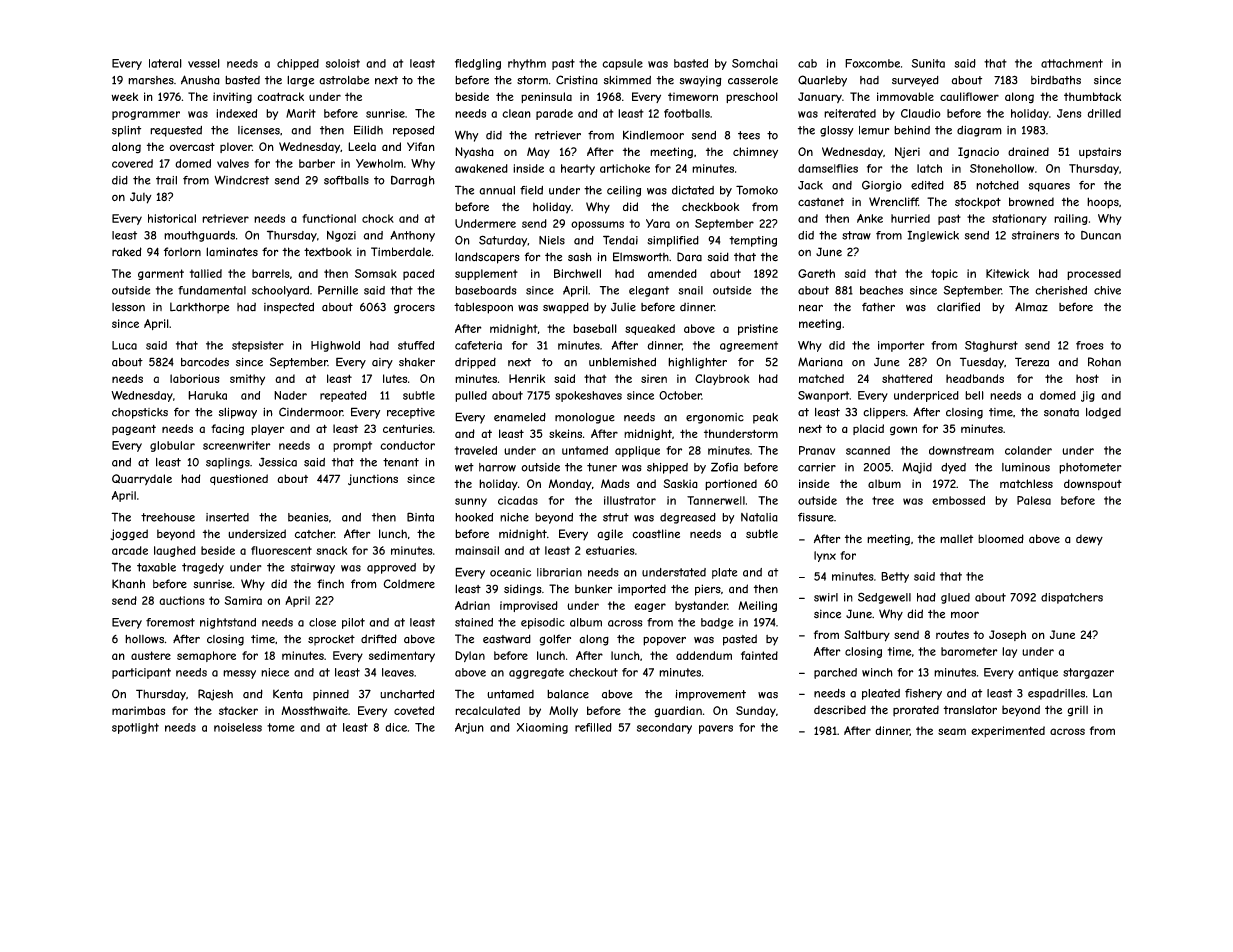 The height and width of the page is (952, 1233). Describe the element at coordinates (1072, 63) in the page. I see `attachment` at that location.
